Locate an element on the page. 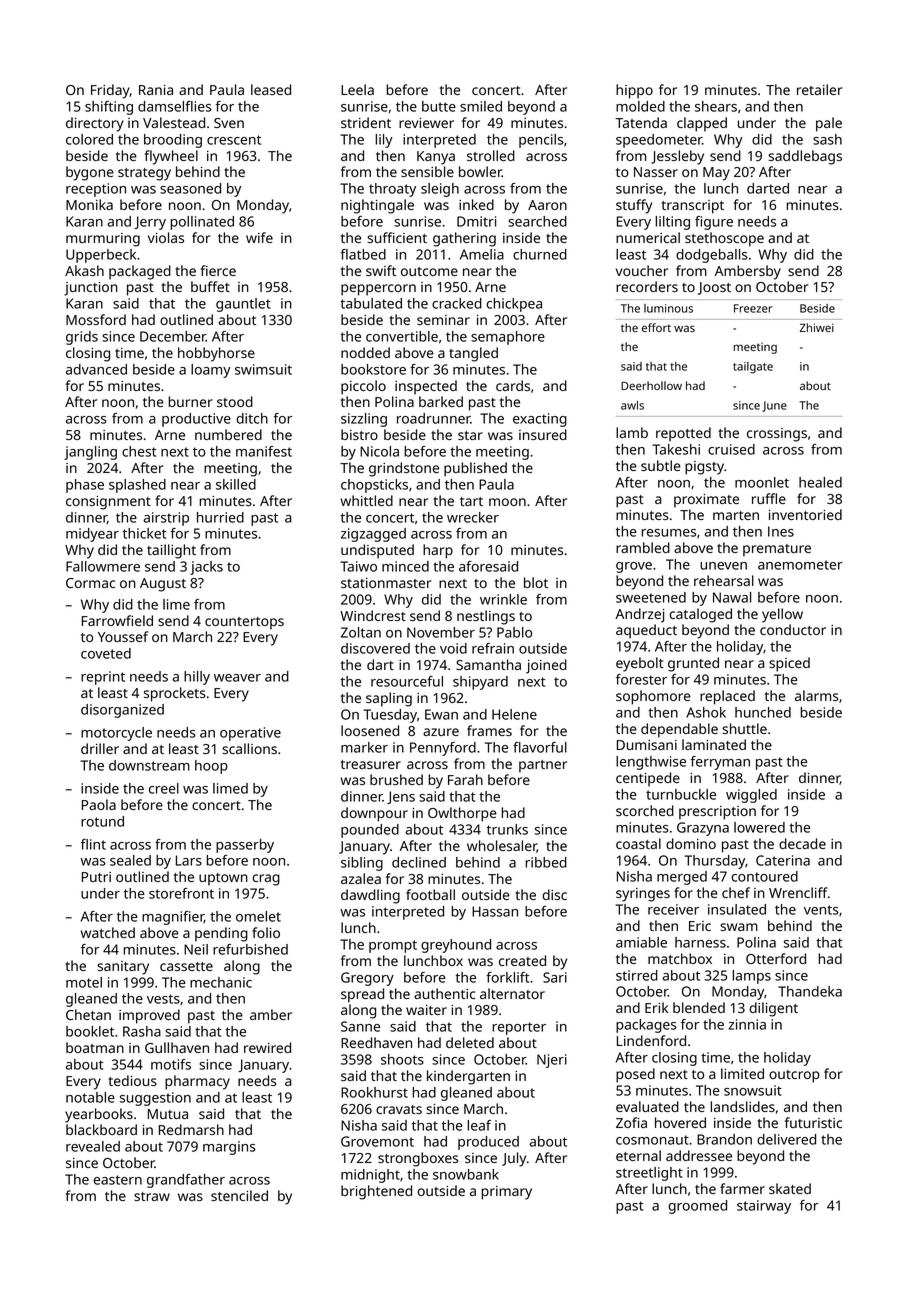 The image size is (908, 1316). June is located at coordinates (774, 406).
